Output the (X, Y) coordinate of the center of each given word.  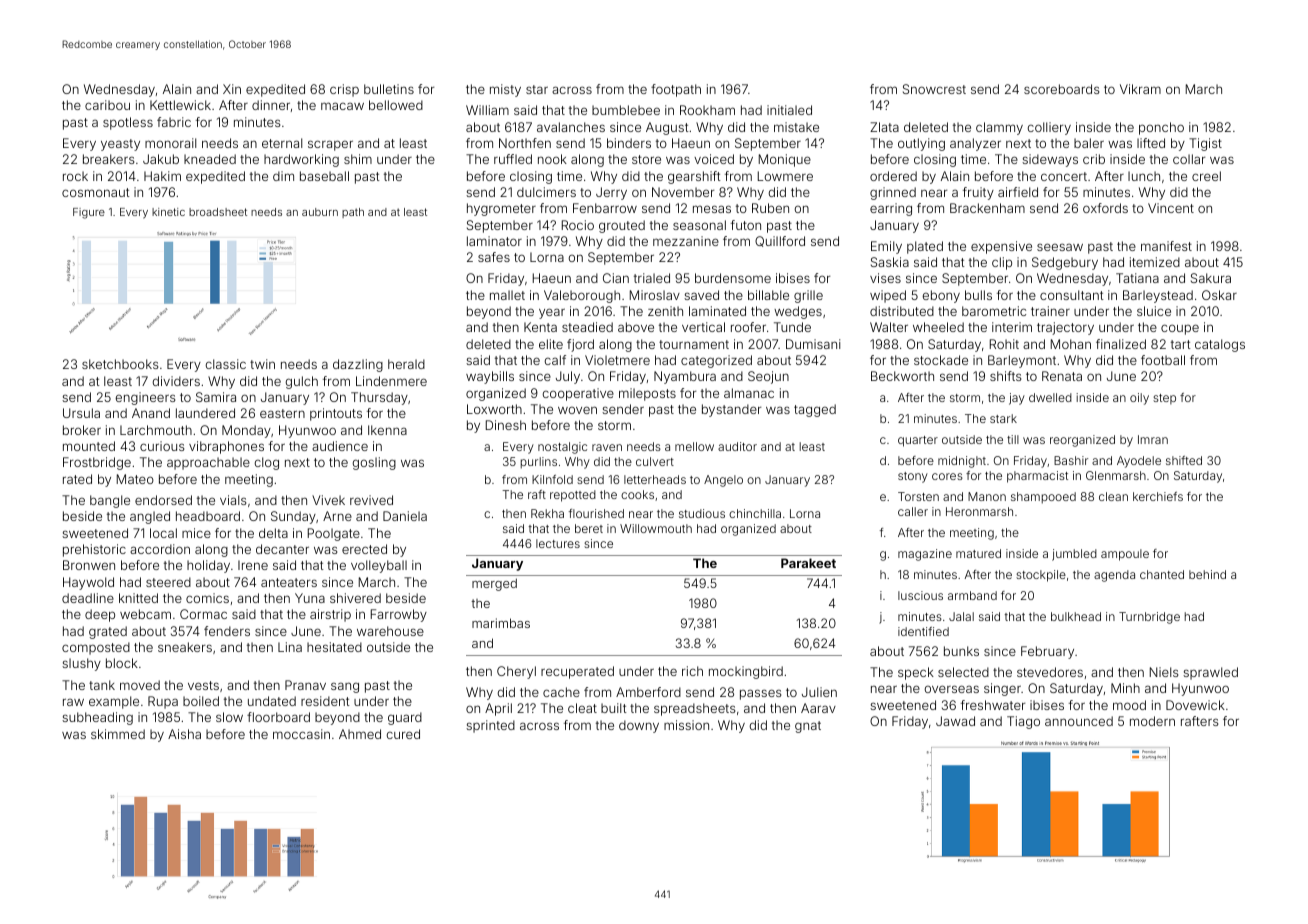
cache (561, 692)
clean (1113, 496)
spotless (128, 123)
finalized (1121, 344)
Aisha (184, 734)
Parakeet (808, 563)
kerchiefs (1158, 496)
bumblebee (626, 110)
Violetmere (617, 360)
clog (266, 463)
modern (1152, 721)
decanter (282, 549)
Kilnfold (552, 479)
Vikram (1140, 89)
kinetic (168, 212)
